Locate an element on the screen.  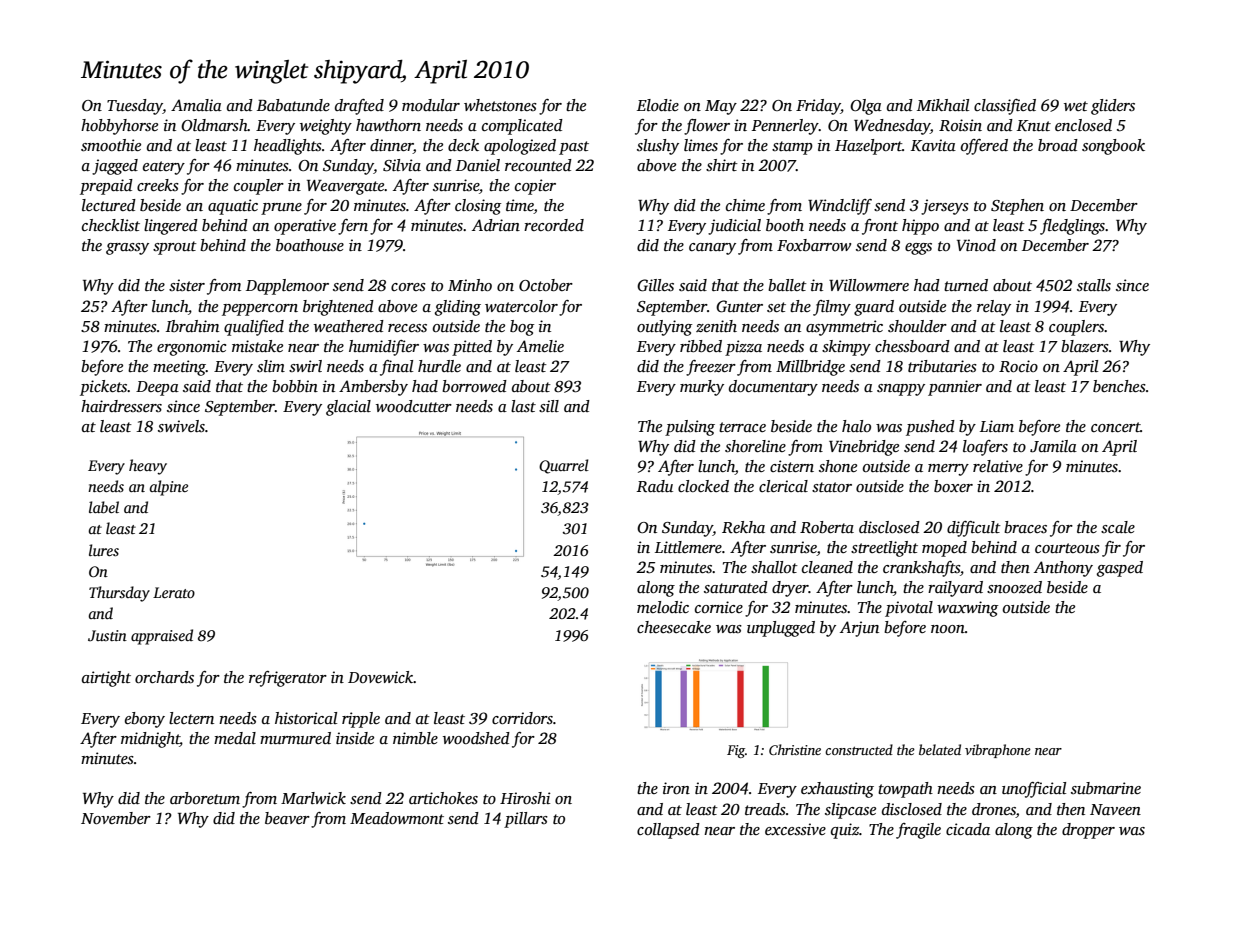
gliders is located at coordinates (1113, 107).
